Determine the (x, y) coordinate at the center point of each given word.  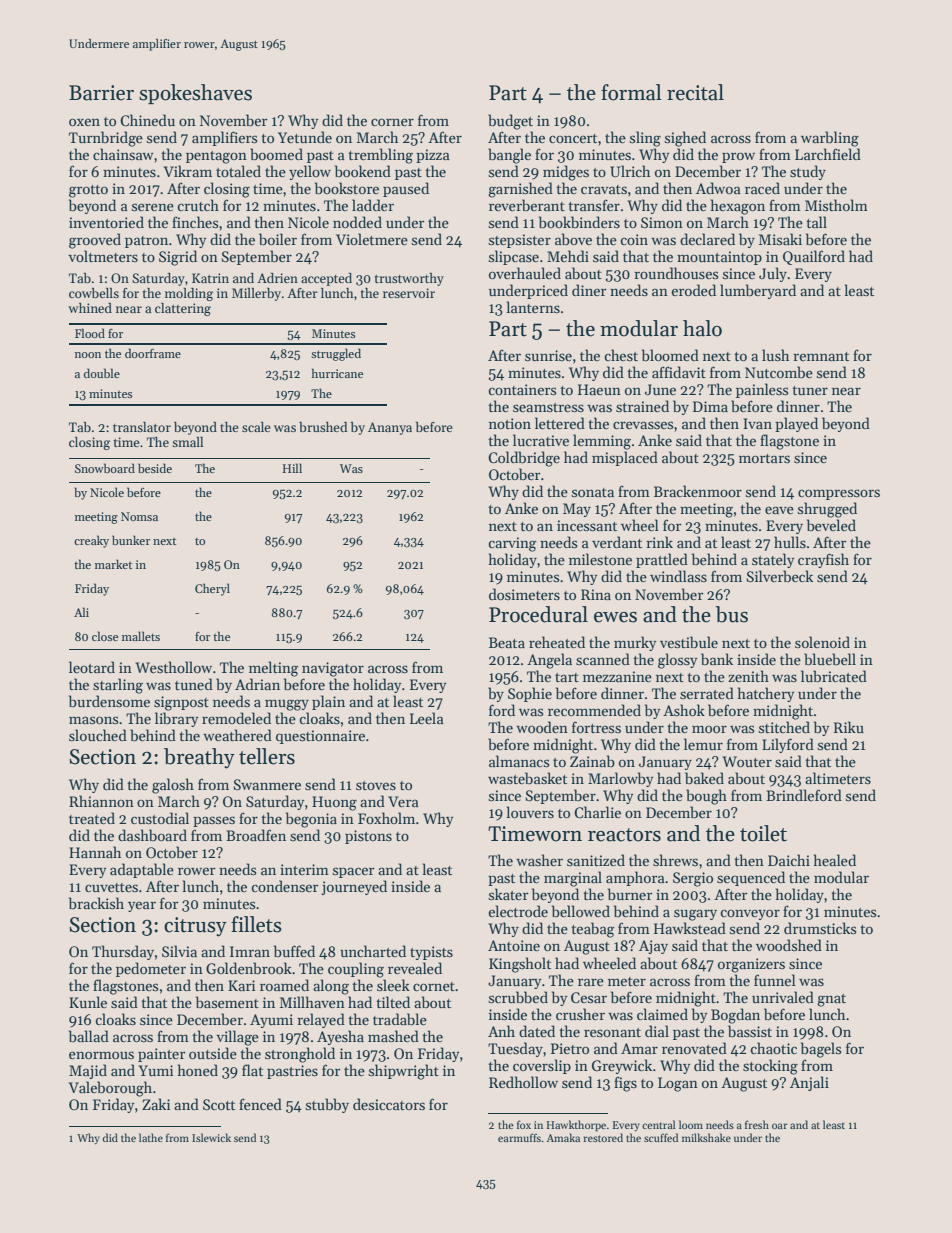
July (773, 274)
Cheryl (212, 589)
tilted (393, 1002)
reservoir (409, 293)
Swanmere (267, 784)
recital (695, 92)
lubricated (834, 676)
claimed (662, 1014)
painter (162, 1055)
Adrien (277, 278)
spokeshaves (195, 94)
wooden (542, 727)
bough (706, 797)
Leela (427, 718)
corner (392, 122)
